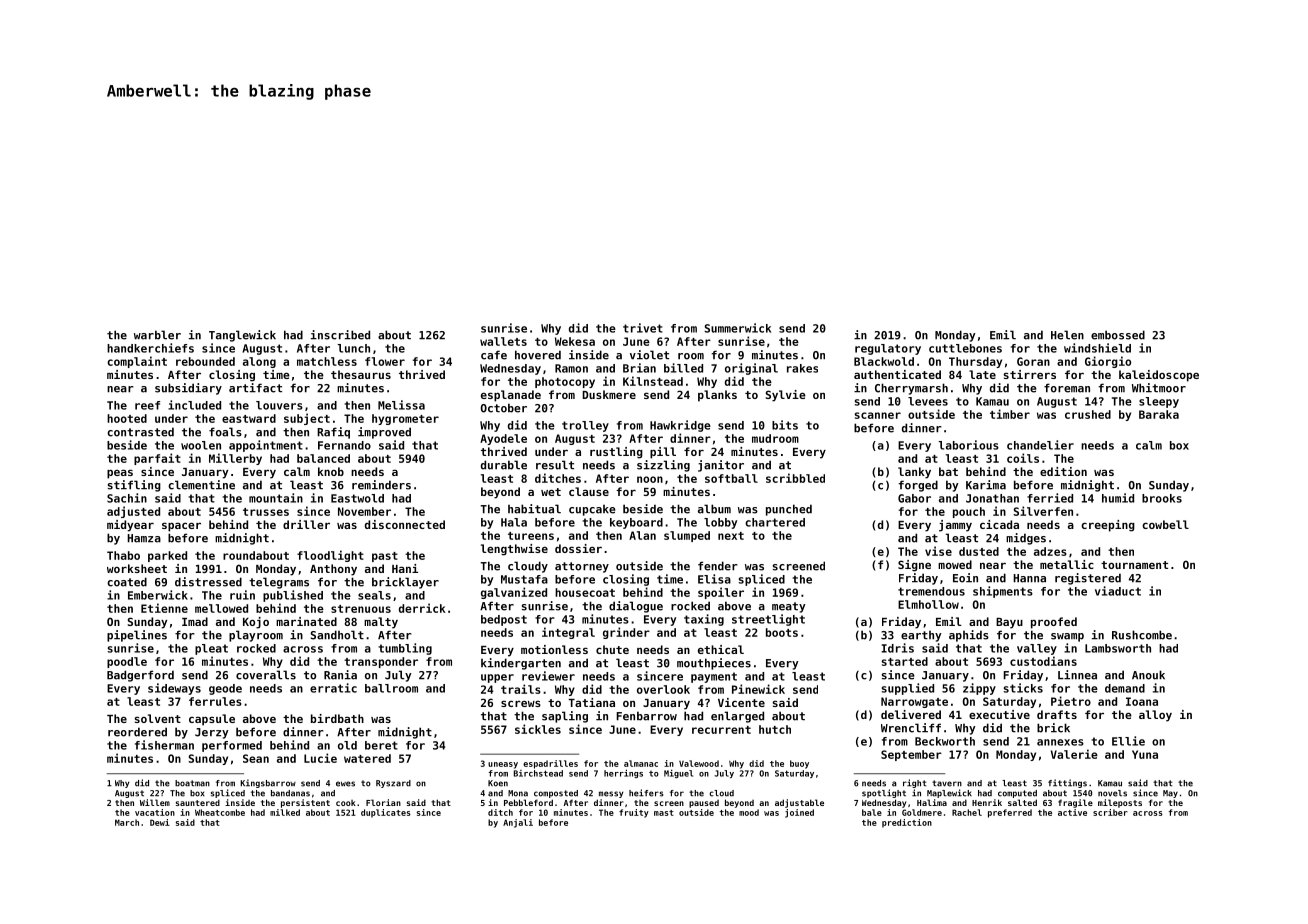 The image size is (1308, 924). What do you see at coordinates (1118, 498) in the screenshot?
I see `humid` at bounding box center [1118, 498].
